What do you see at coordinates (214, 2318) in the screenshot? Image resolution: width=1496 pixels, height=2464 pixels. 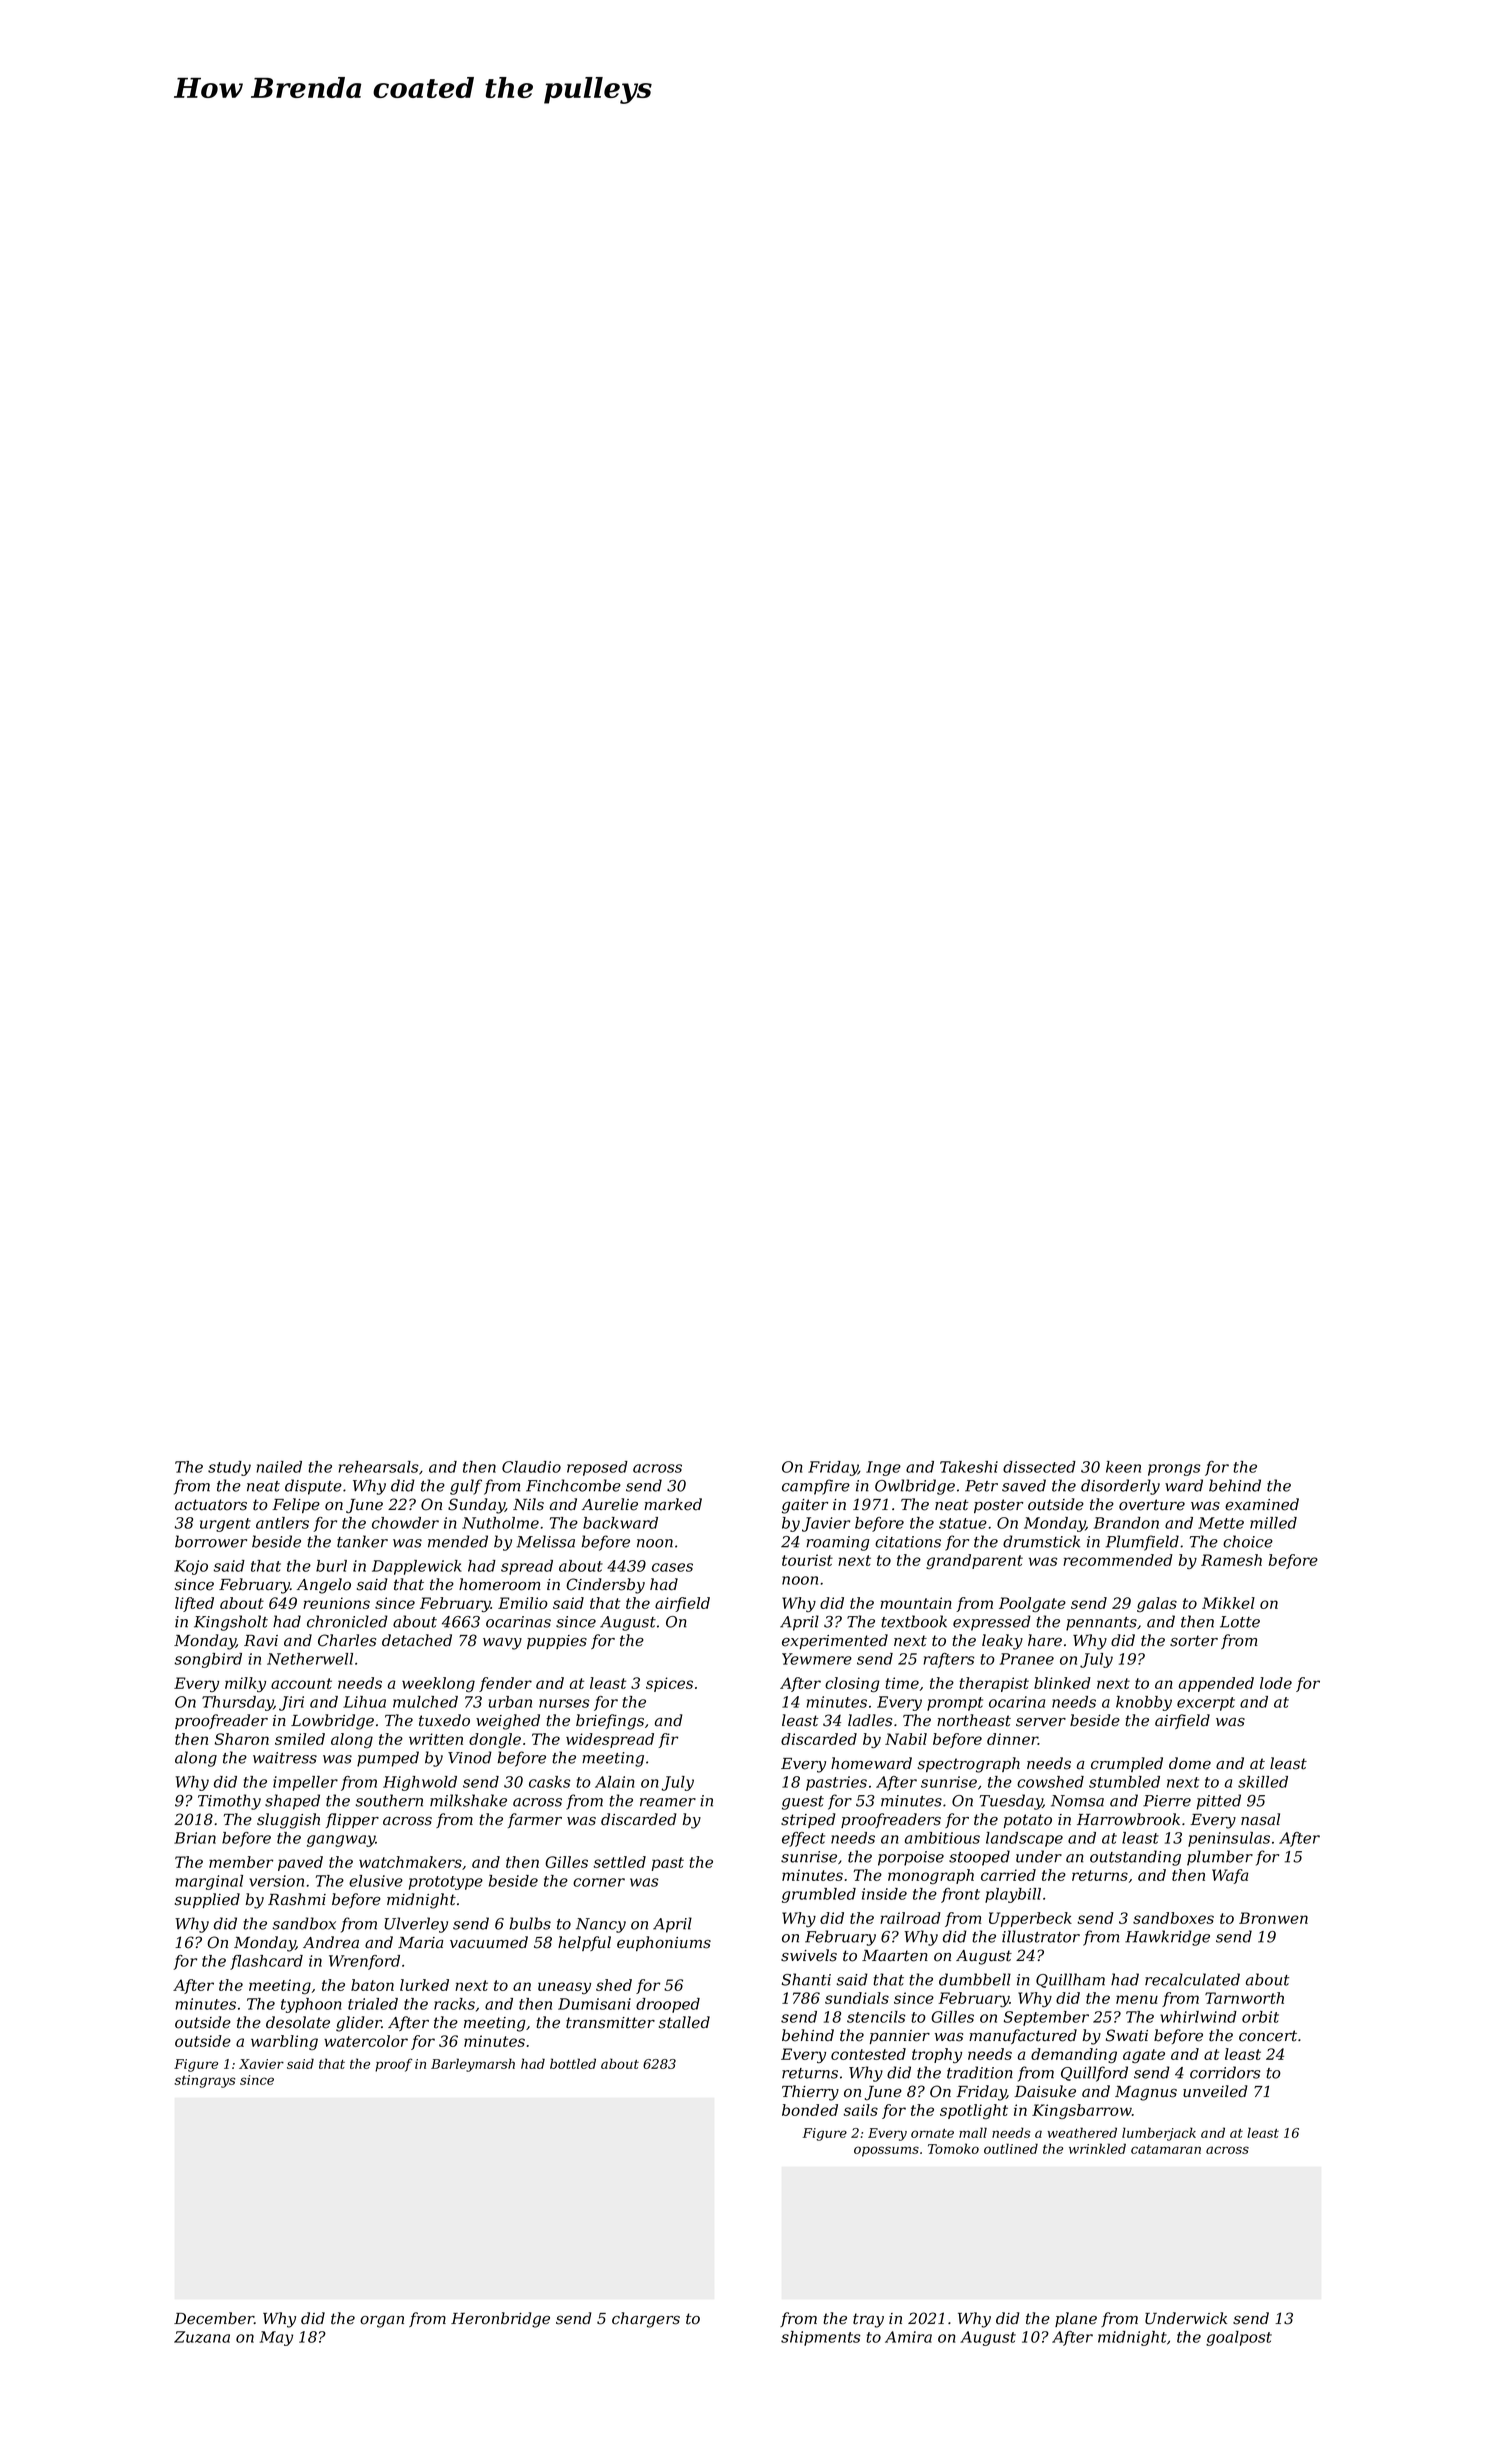 I see `December` at bounding box center [214, 2318].
